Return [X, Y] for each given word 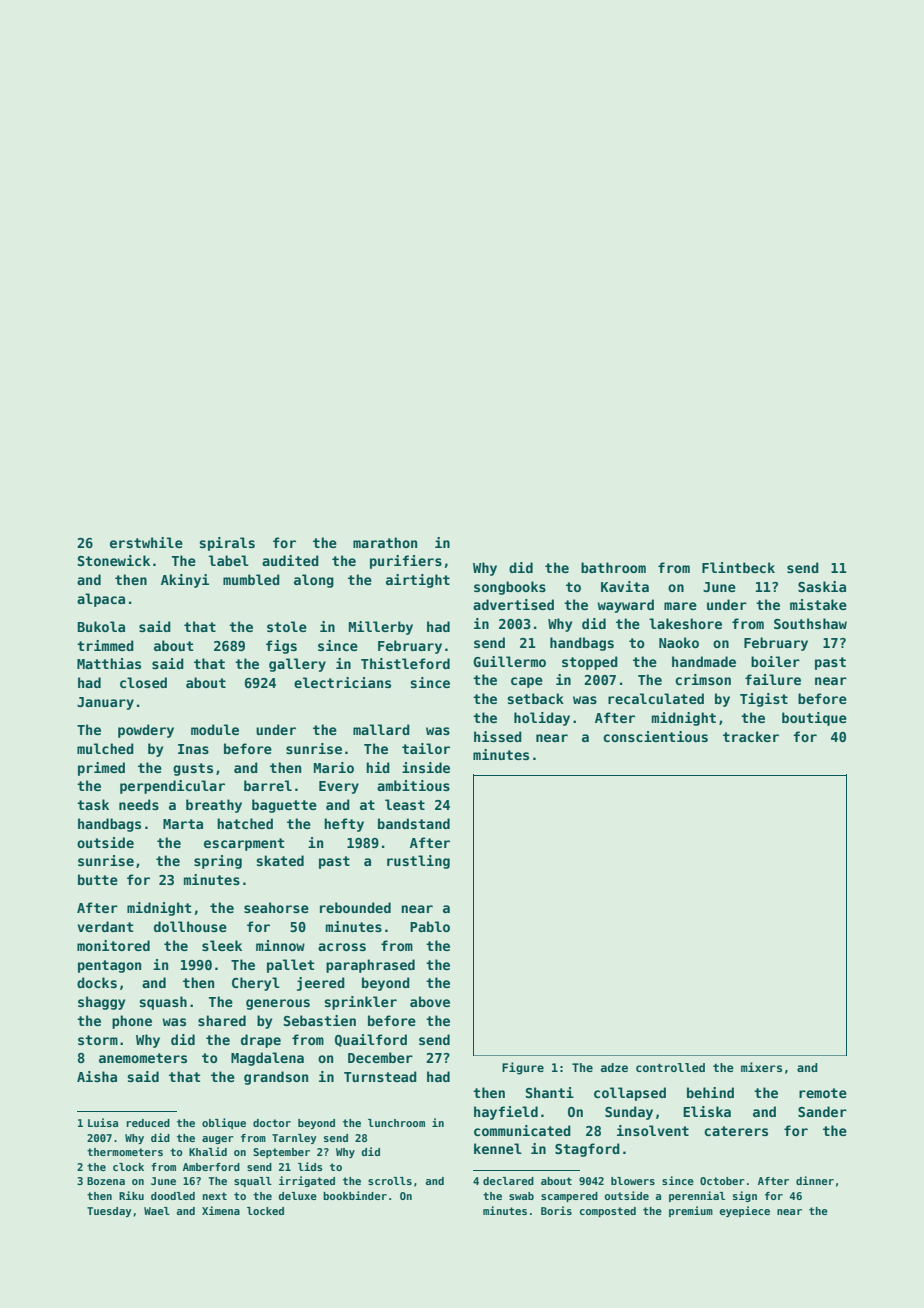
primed [101, 769]
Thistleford [405, 663]
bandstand [414, 823]
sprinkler [360, 1003]
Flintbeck [738, 567]
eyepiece [744, 1211]
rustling [418, 862]
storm [98, 1040]
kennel [498, 1148]
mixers [761, 1067]
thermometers [125, 1152]
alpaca [101, 600]
